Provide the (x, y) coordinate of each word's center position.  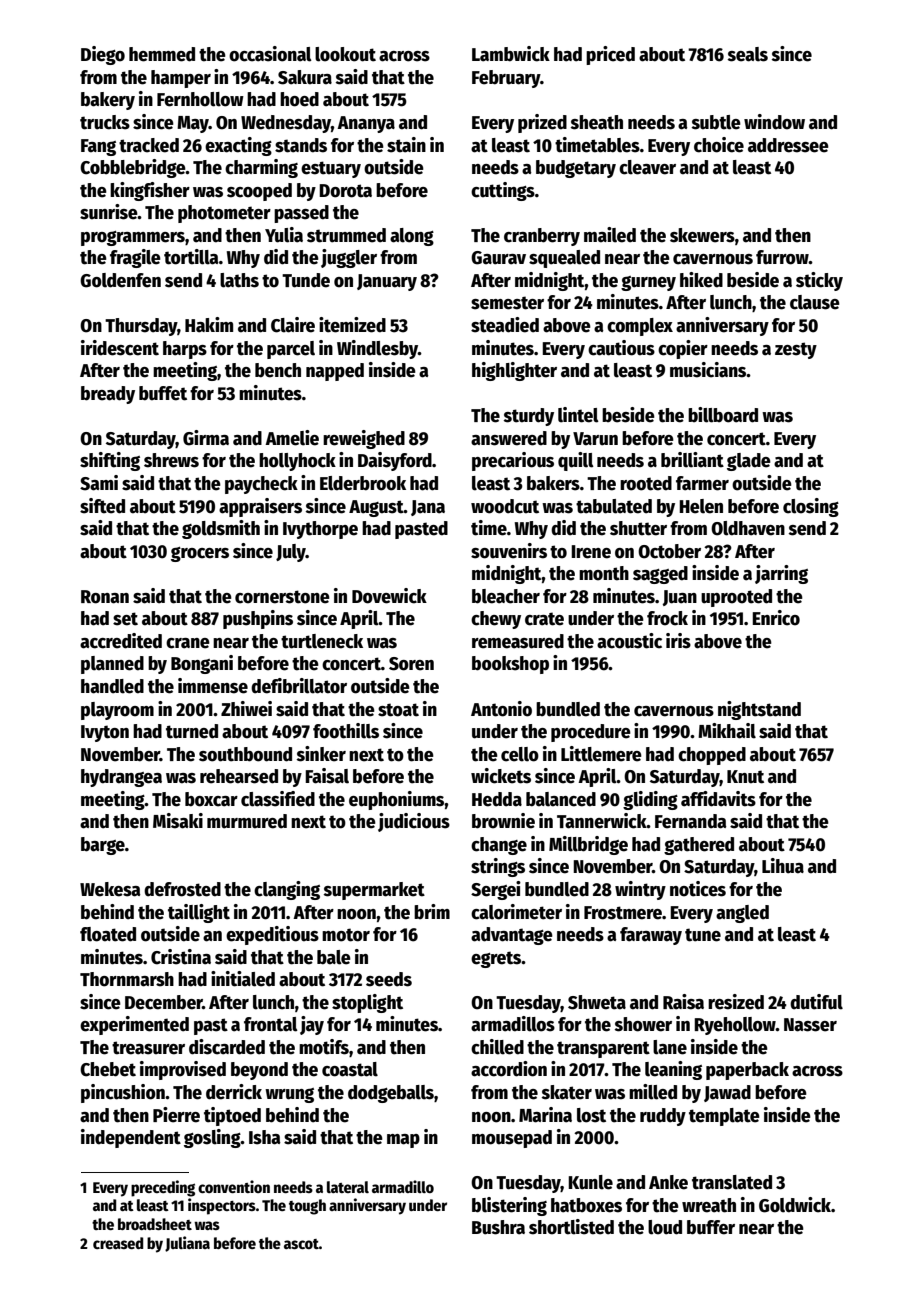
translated (732, 1182)
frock (667, 618)
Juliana (187, 1244)
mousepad (512, 1139)
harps (185, 350)
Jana (428, 508)
